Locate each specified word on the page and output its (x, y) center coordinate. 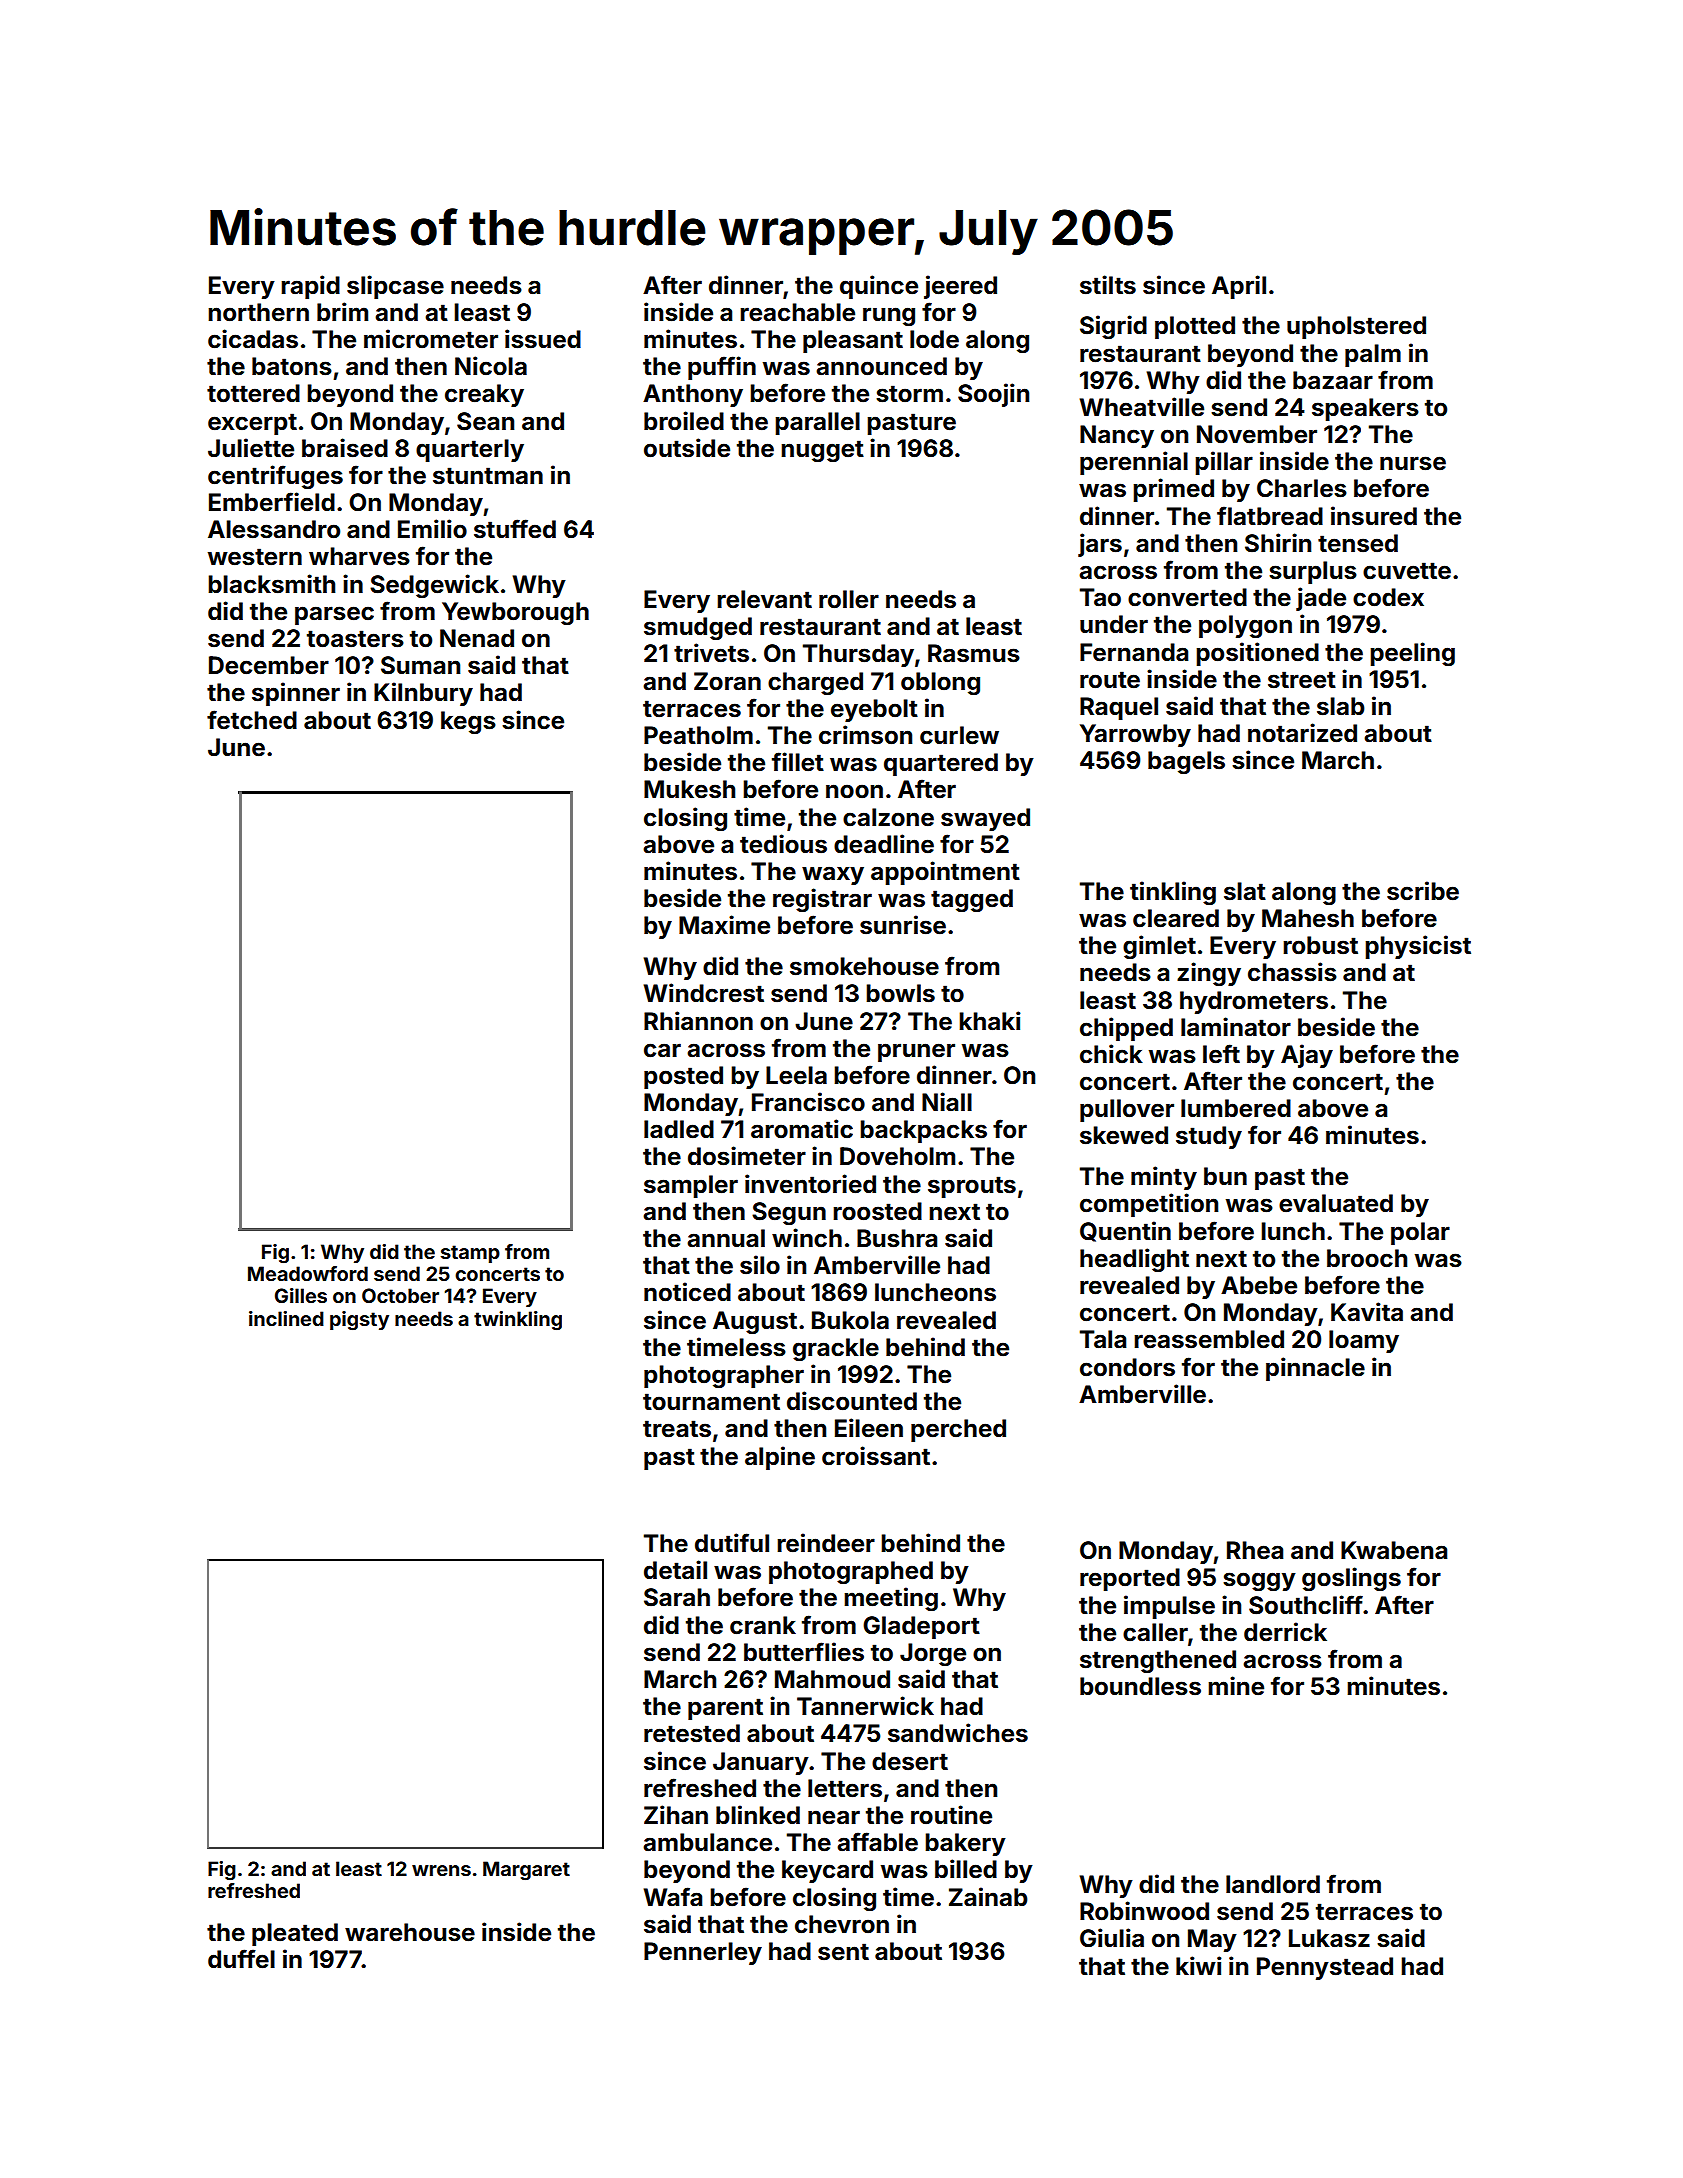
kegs (468, 722)
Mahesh (1308, 918)
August (755, 1322)
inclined (286, 1318)
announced (881, 366)
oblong (940, 683)
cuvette (1407, 571)
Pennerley (703, 1953)
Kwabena (1394, 1550)
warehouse (410, 1932)
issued (543, 339)
